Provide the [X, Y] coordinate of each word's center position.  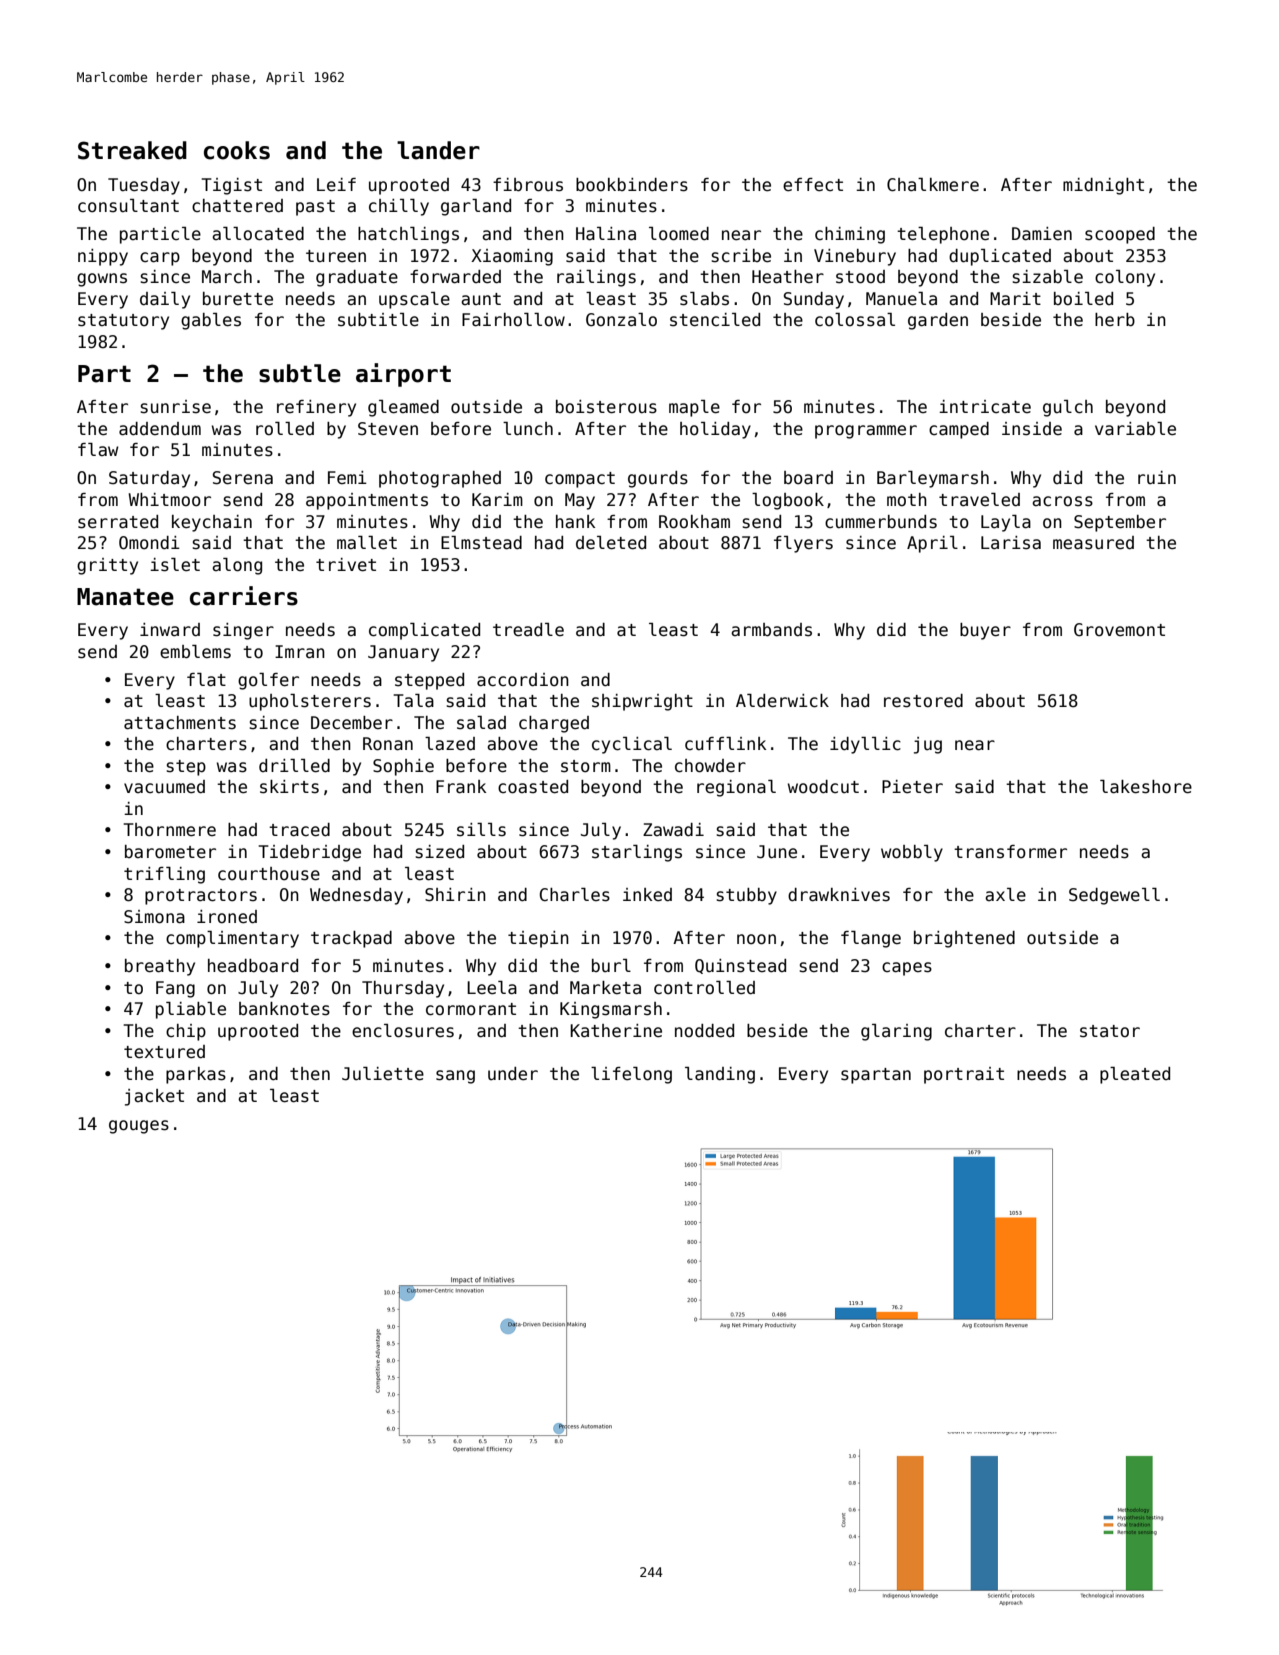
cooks [237, 150]
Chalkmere [933, 185]
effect [813, 185]
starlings [637, 853]
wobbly [912, 853]
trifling [164, 875]
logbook [788, 501]
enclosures [403, 1031]
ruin [1157, 477]
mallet [367, 543]
